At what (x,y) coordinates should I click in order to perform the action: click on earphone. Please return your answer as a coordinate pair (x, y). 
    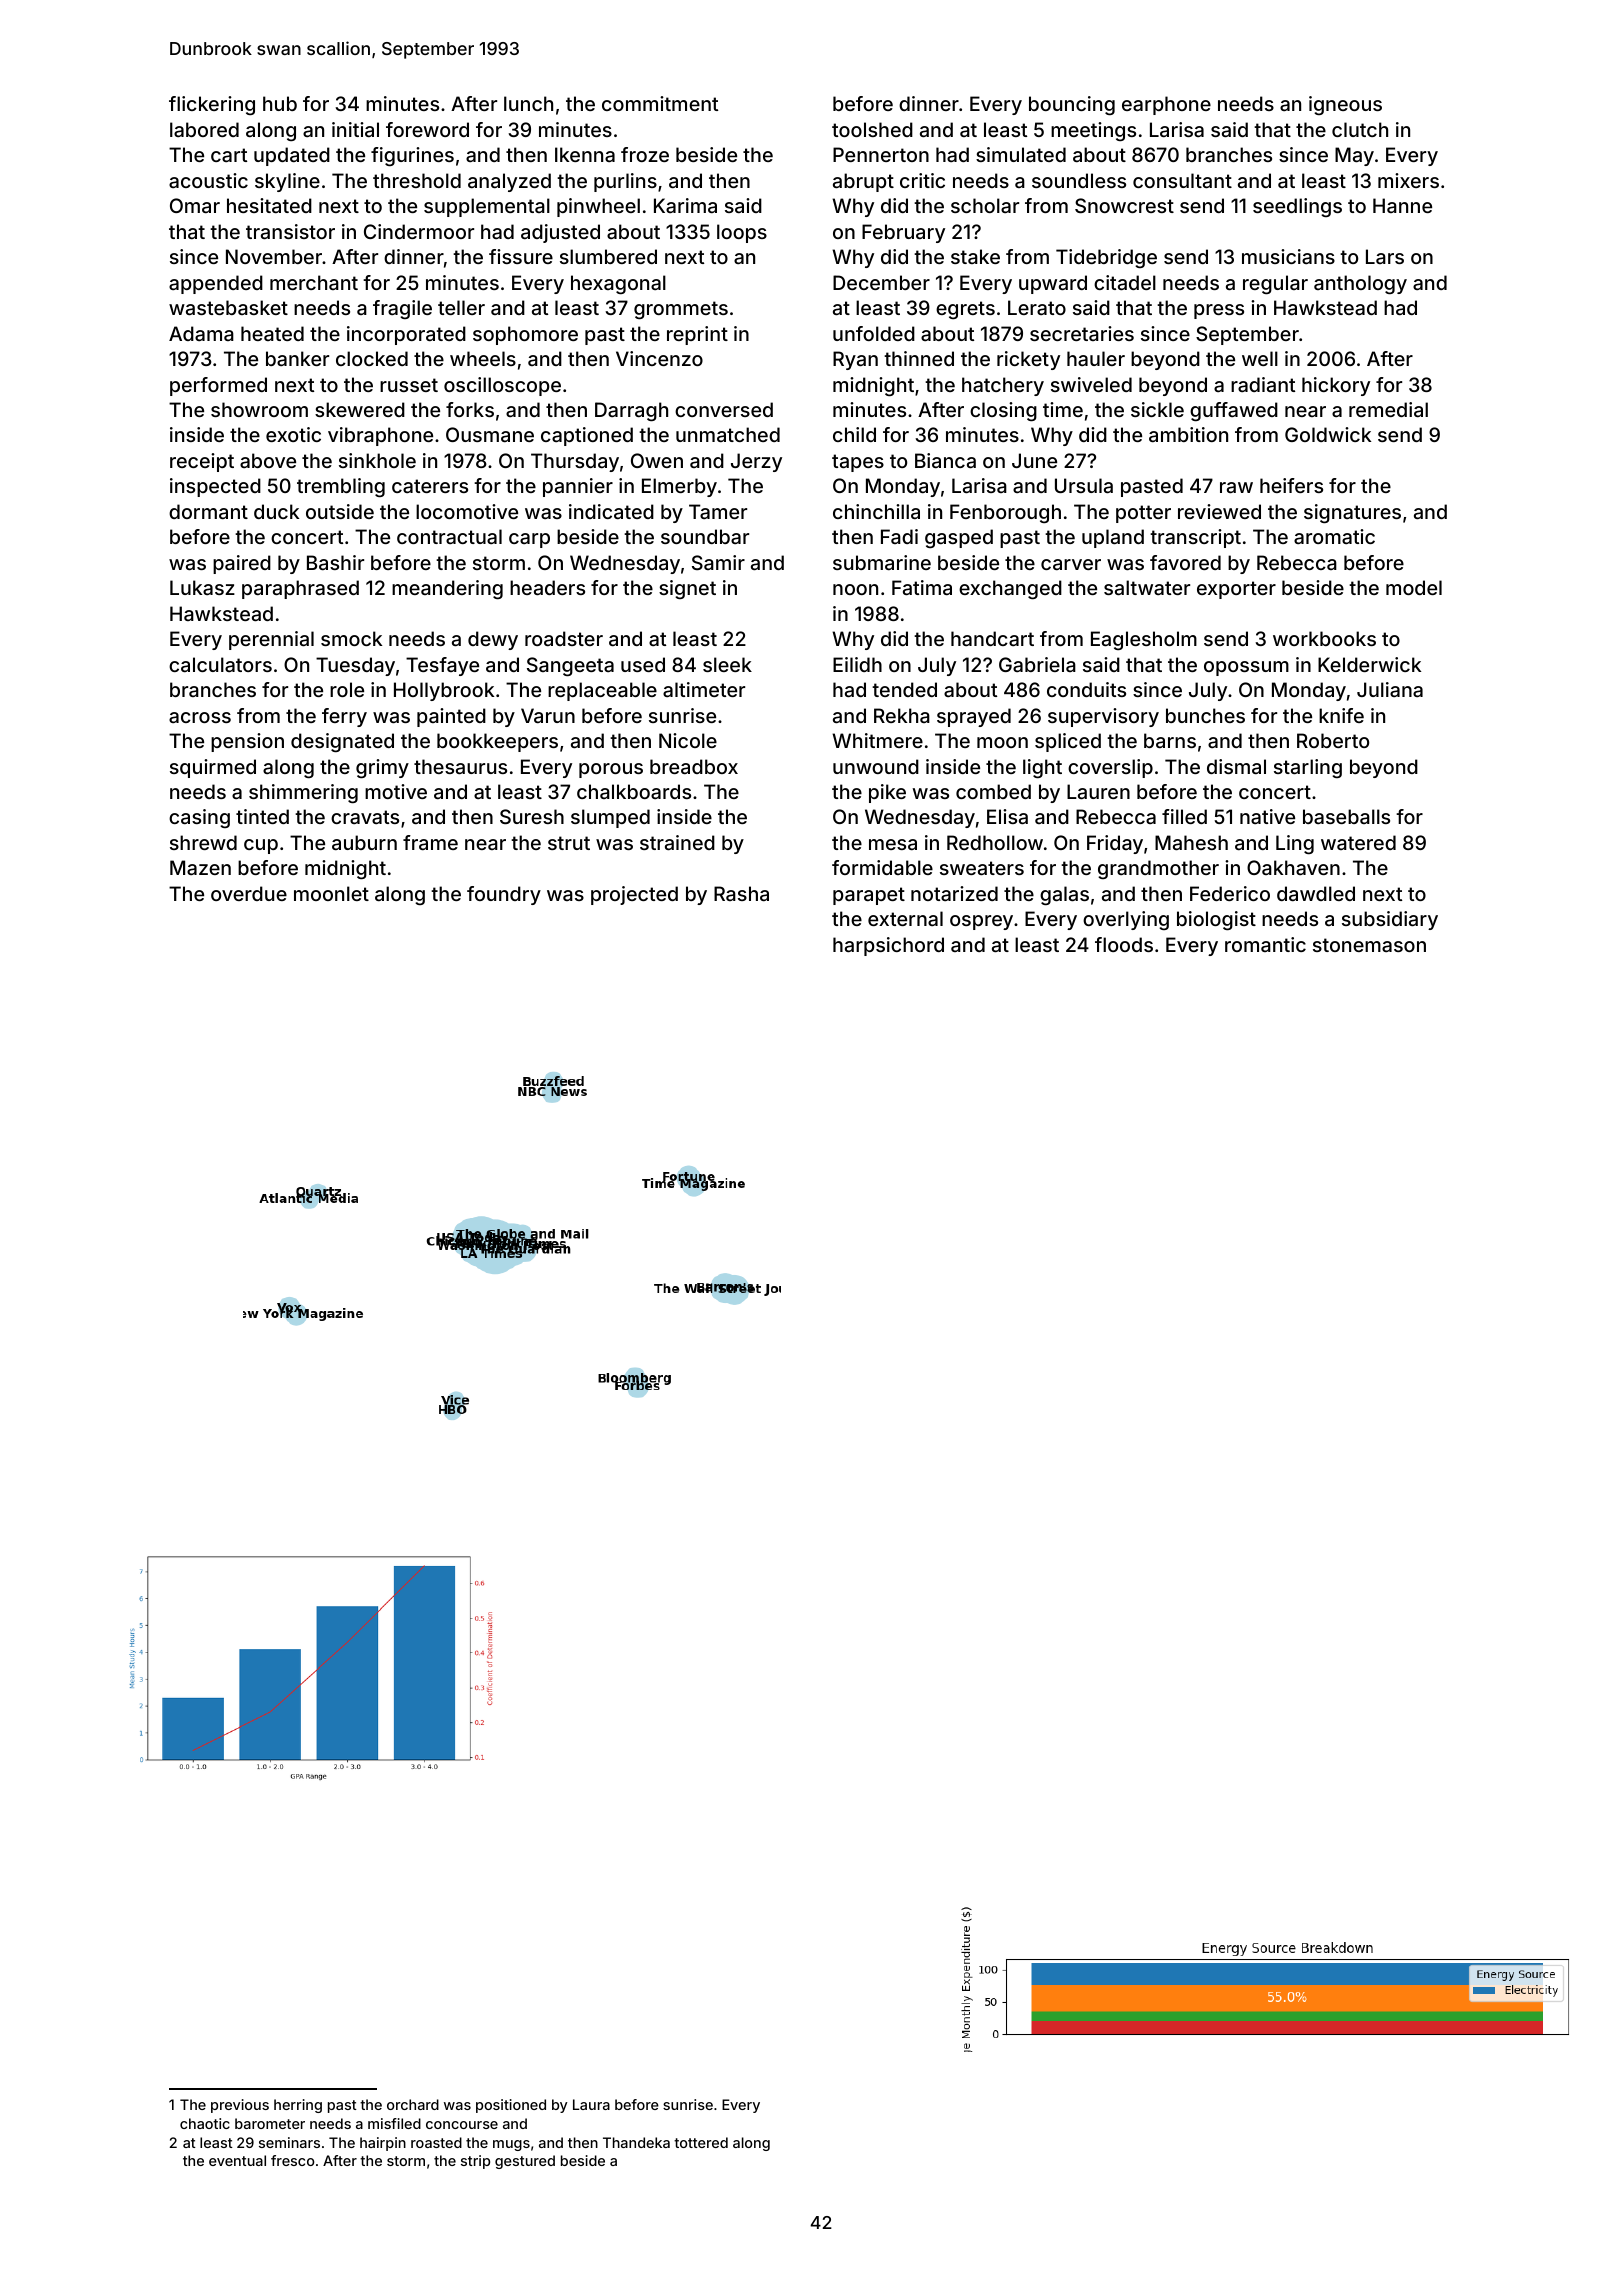
    Looking at the image, I should click on (1166, 105).
